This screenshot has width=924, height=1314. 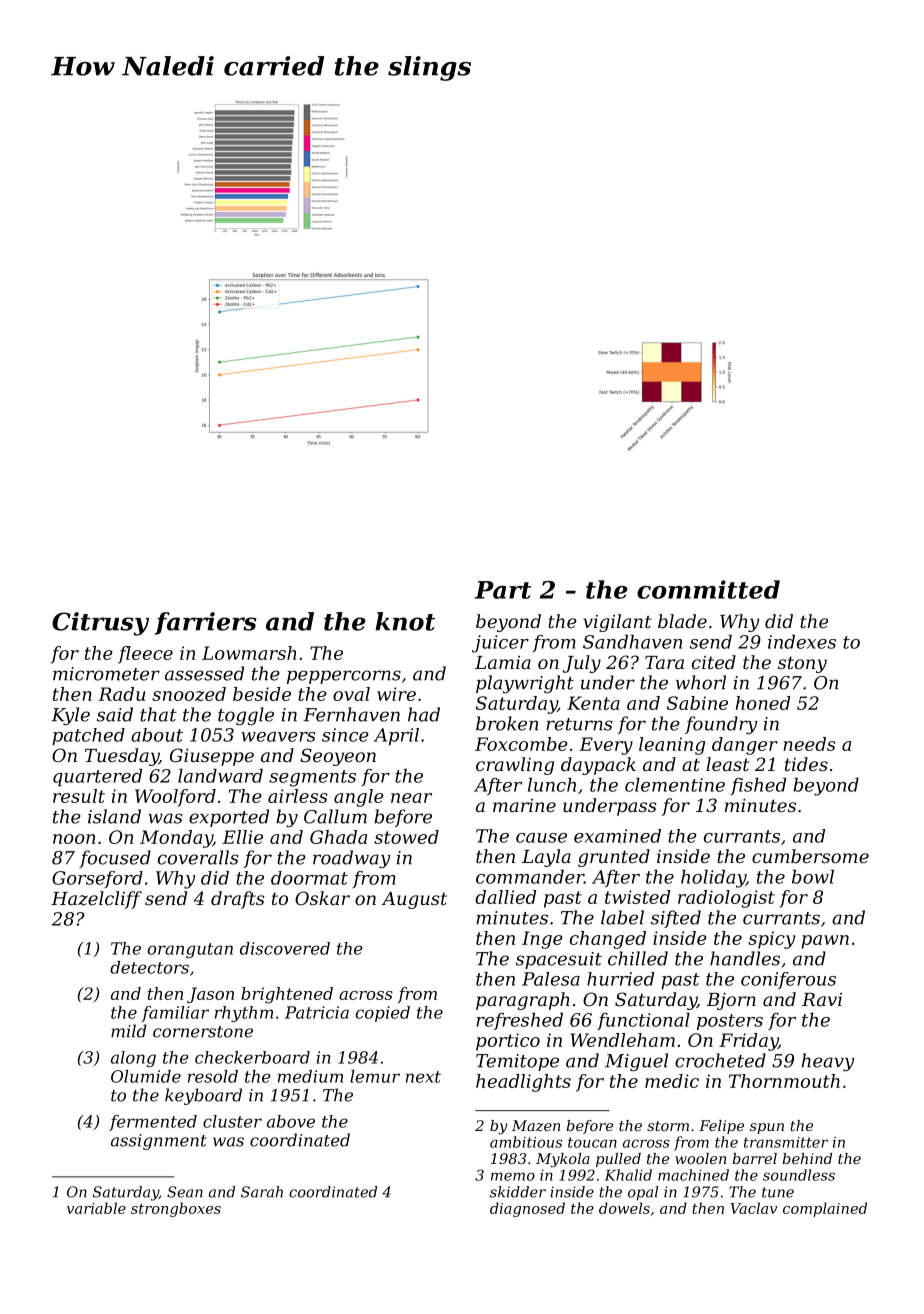 What do you see at coordinates (503, 590) in the screenshot?
I see `Part` at bounding box center [503, 590].
